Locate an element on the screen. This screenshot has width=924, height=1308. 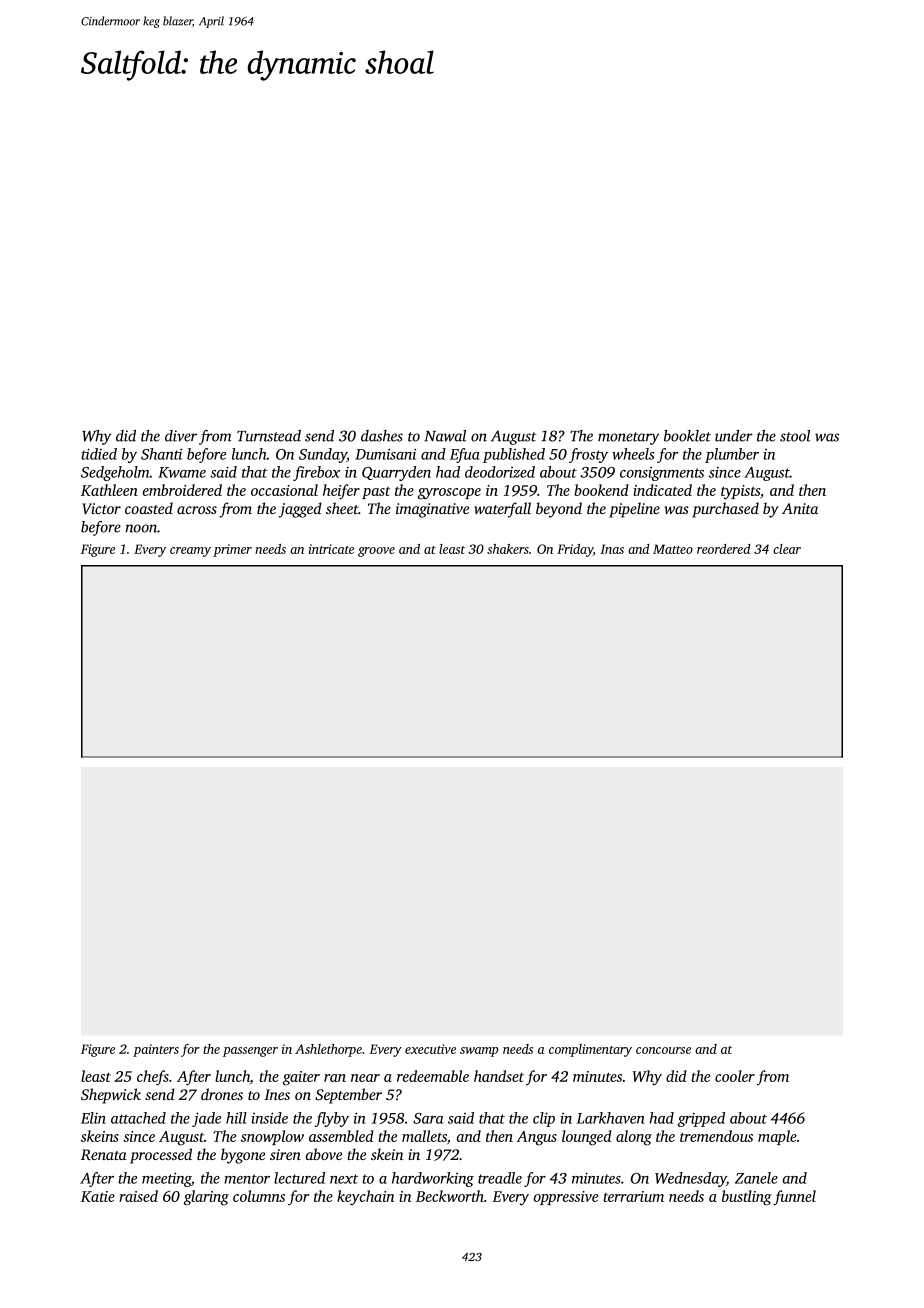
diver is located at coordinates (181, 436).
